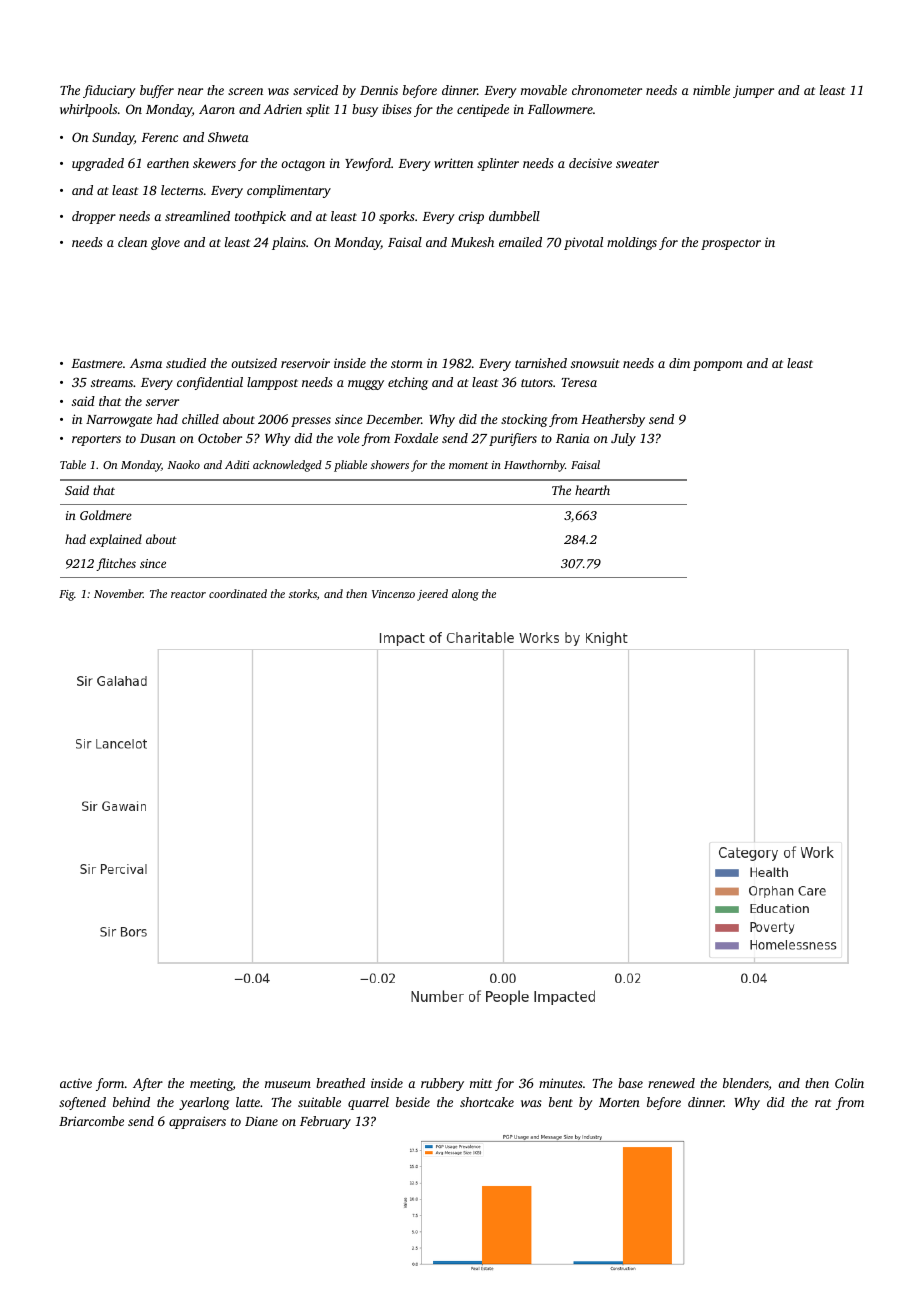 This page has width=924, height=1308. What do you see at coordinates (753, 91) in the page?
I see `jumper` at bounding box center [753, 91].
